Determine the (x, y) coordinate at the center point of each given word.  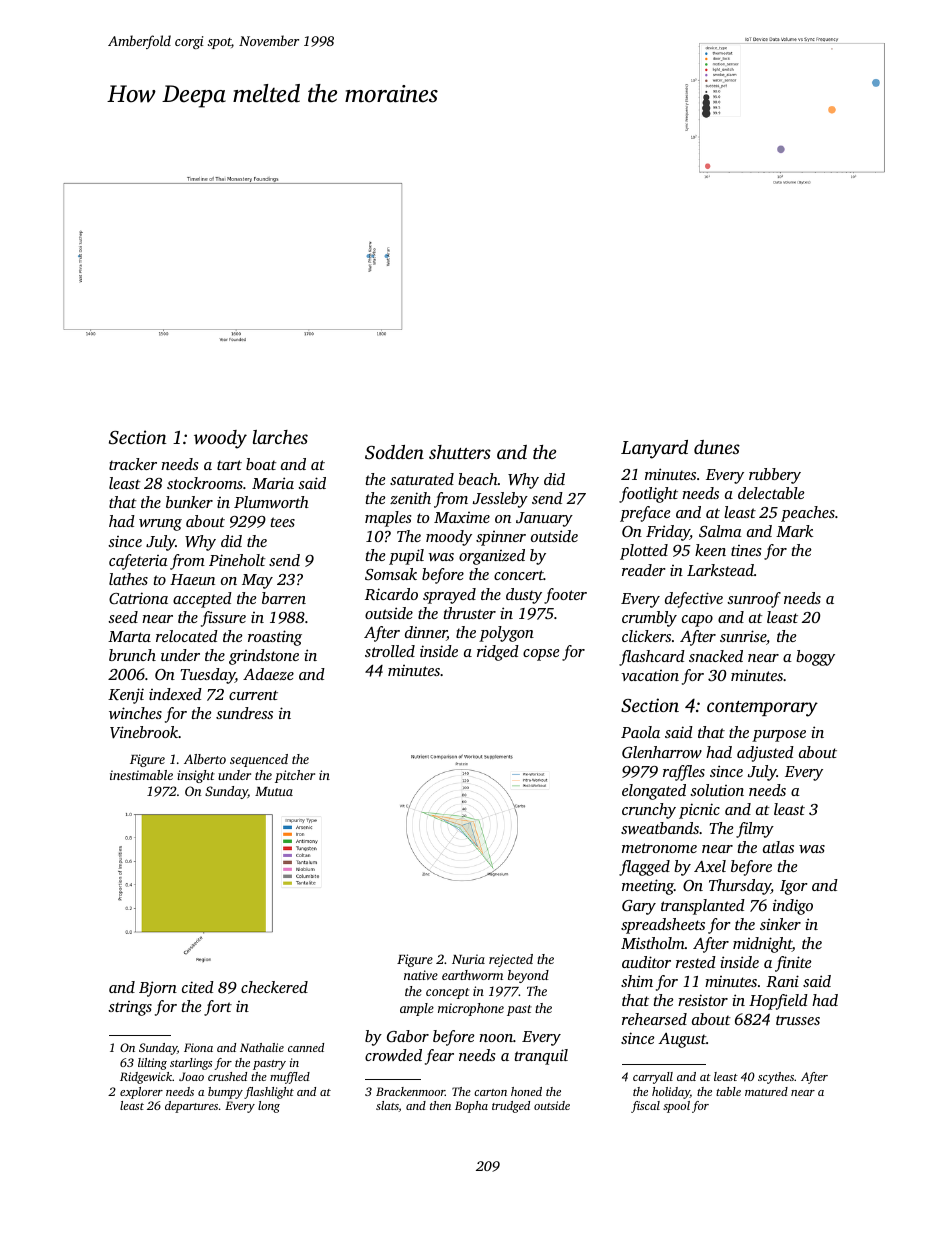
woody (220, 439)
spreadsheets (663, 926)
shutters (460, 452)
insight (196, 776)
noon (496, 1038)
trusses (798, 1020)
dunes (717, 447)
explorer (141, 1093)
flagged (644, 868)
